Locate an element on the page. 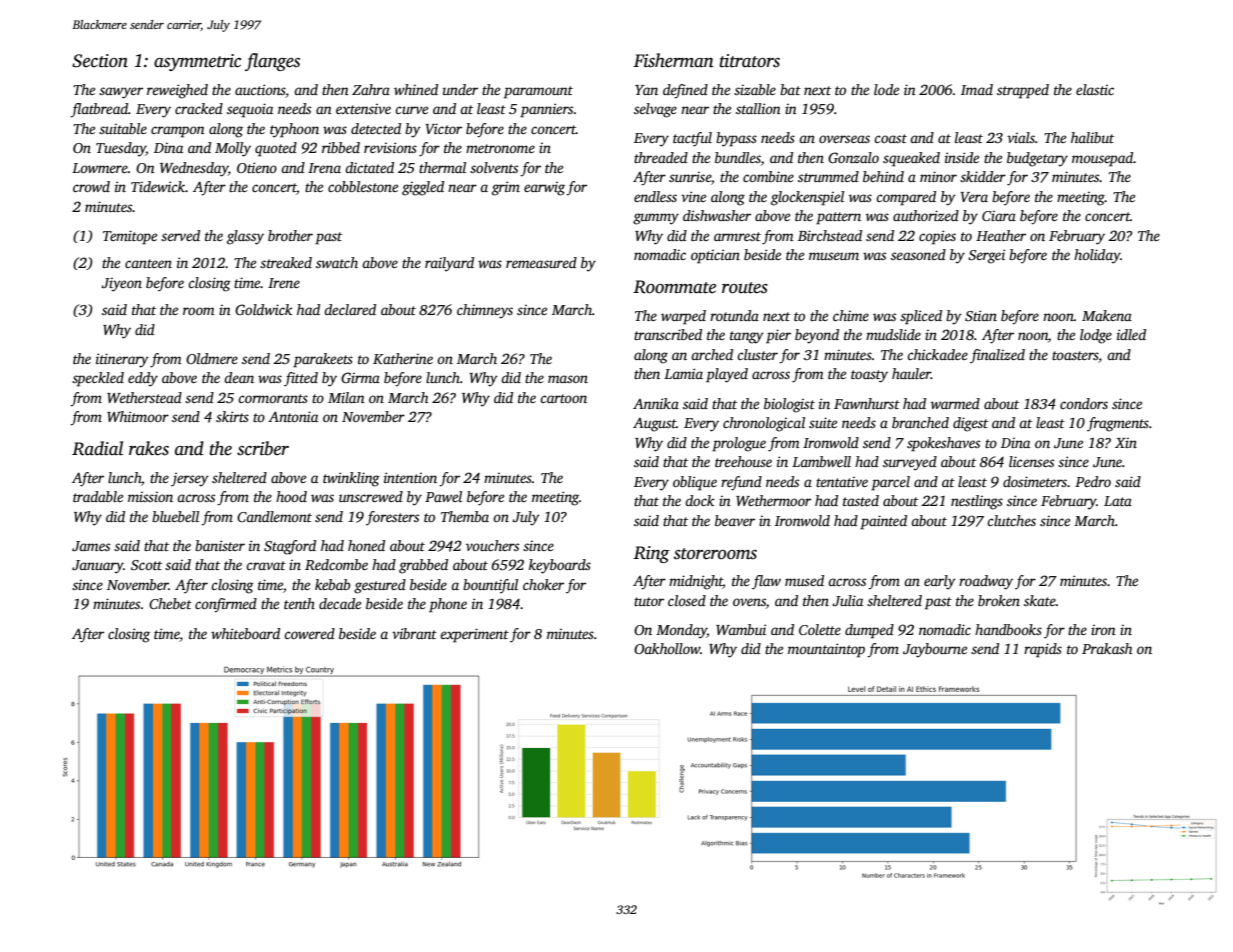 This document has width=1233, height=952. Whitmoor is located at coordinates (138, 416).
